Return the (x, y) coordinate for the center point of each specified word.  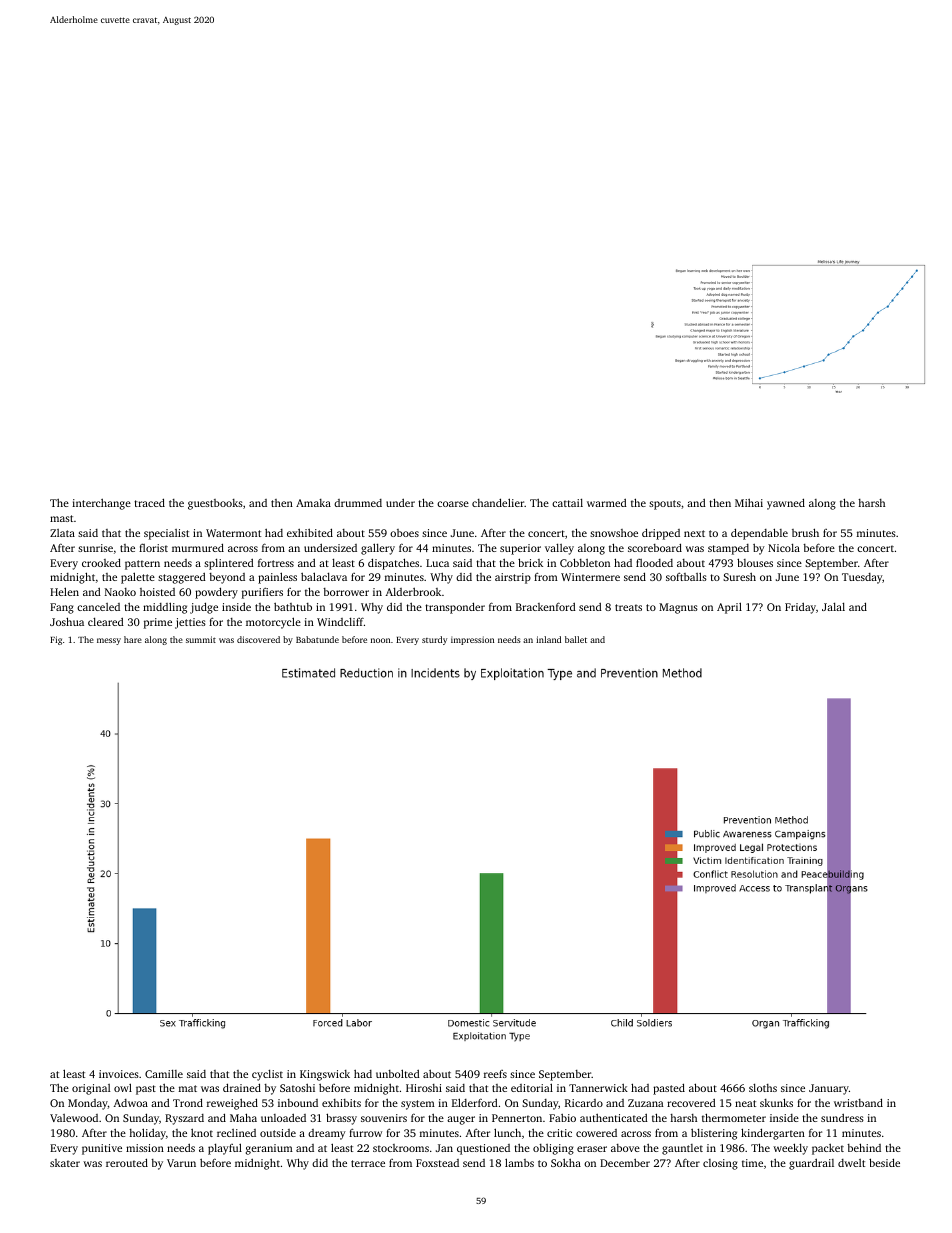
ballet (576, 639)
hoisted (157, 592)
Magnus (678, 608)
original (91, 1089)
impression (472, 640)
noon (380, 640)
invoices (119, 1074)
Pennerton (517, 1118)
